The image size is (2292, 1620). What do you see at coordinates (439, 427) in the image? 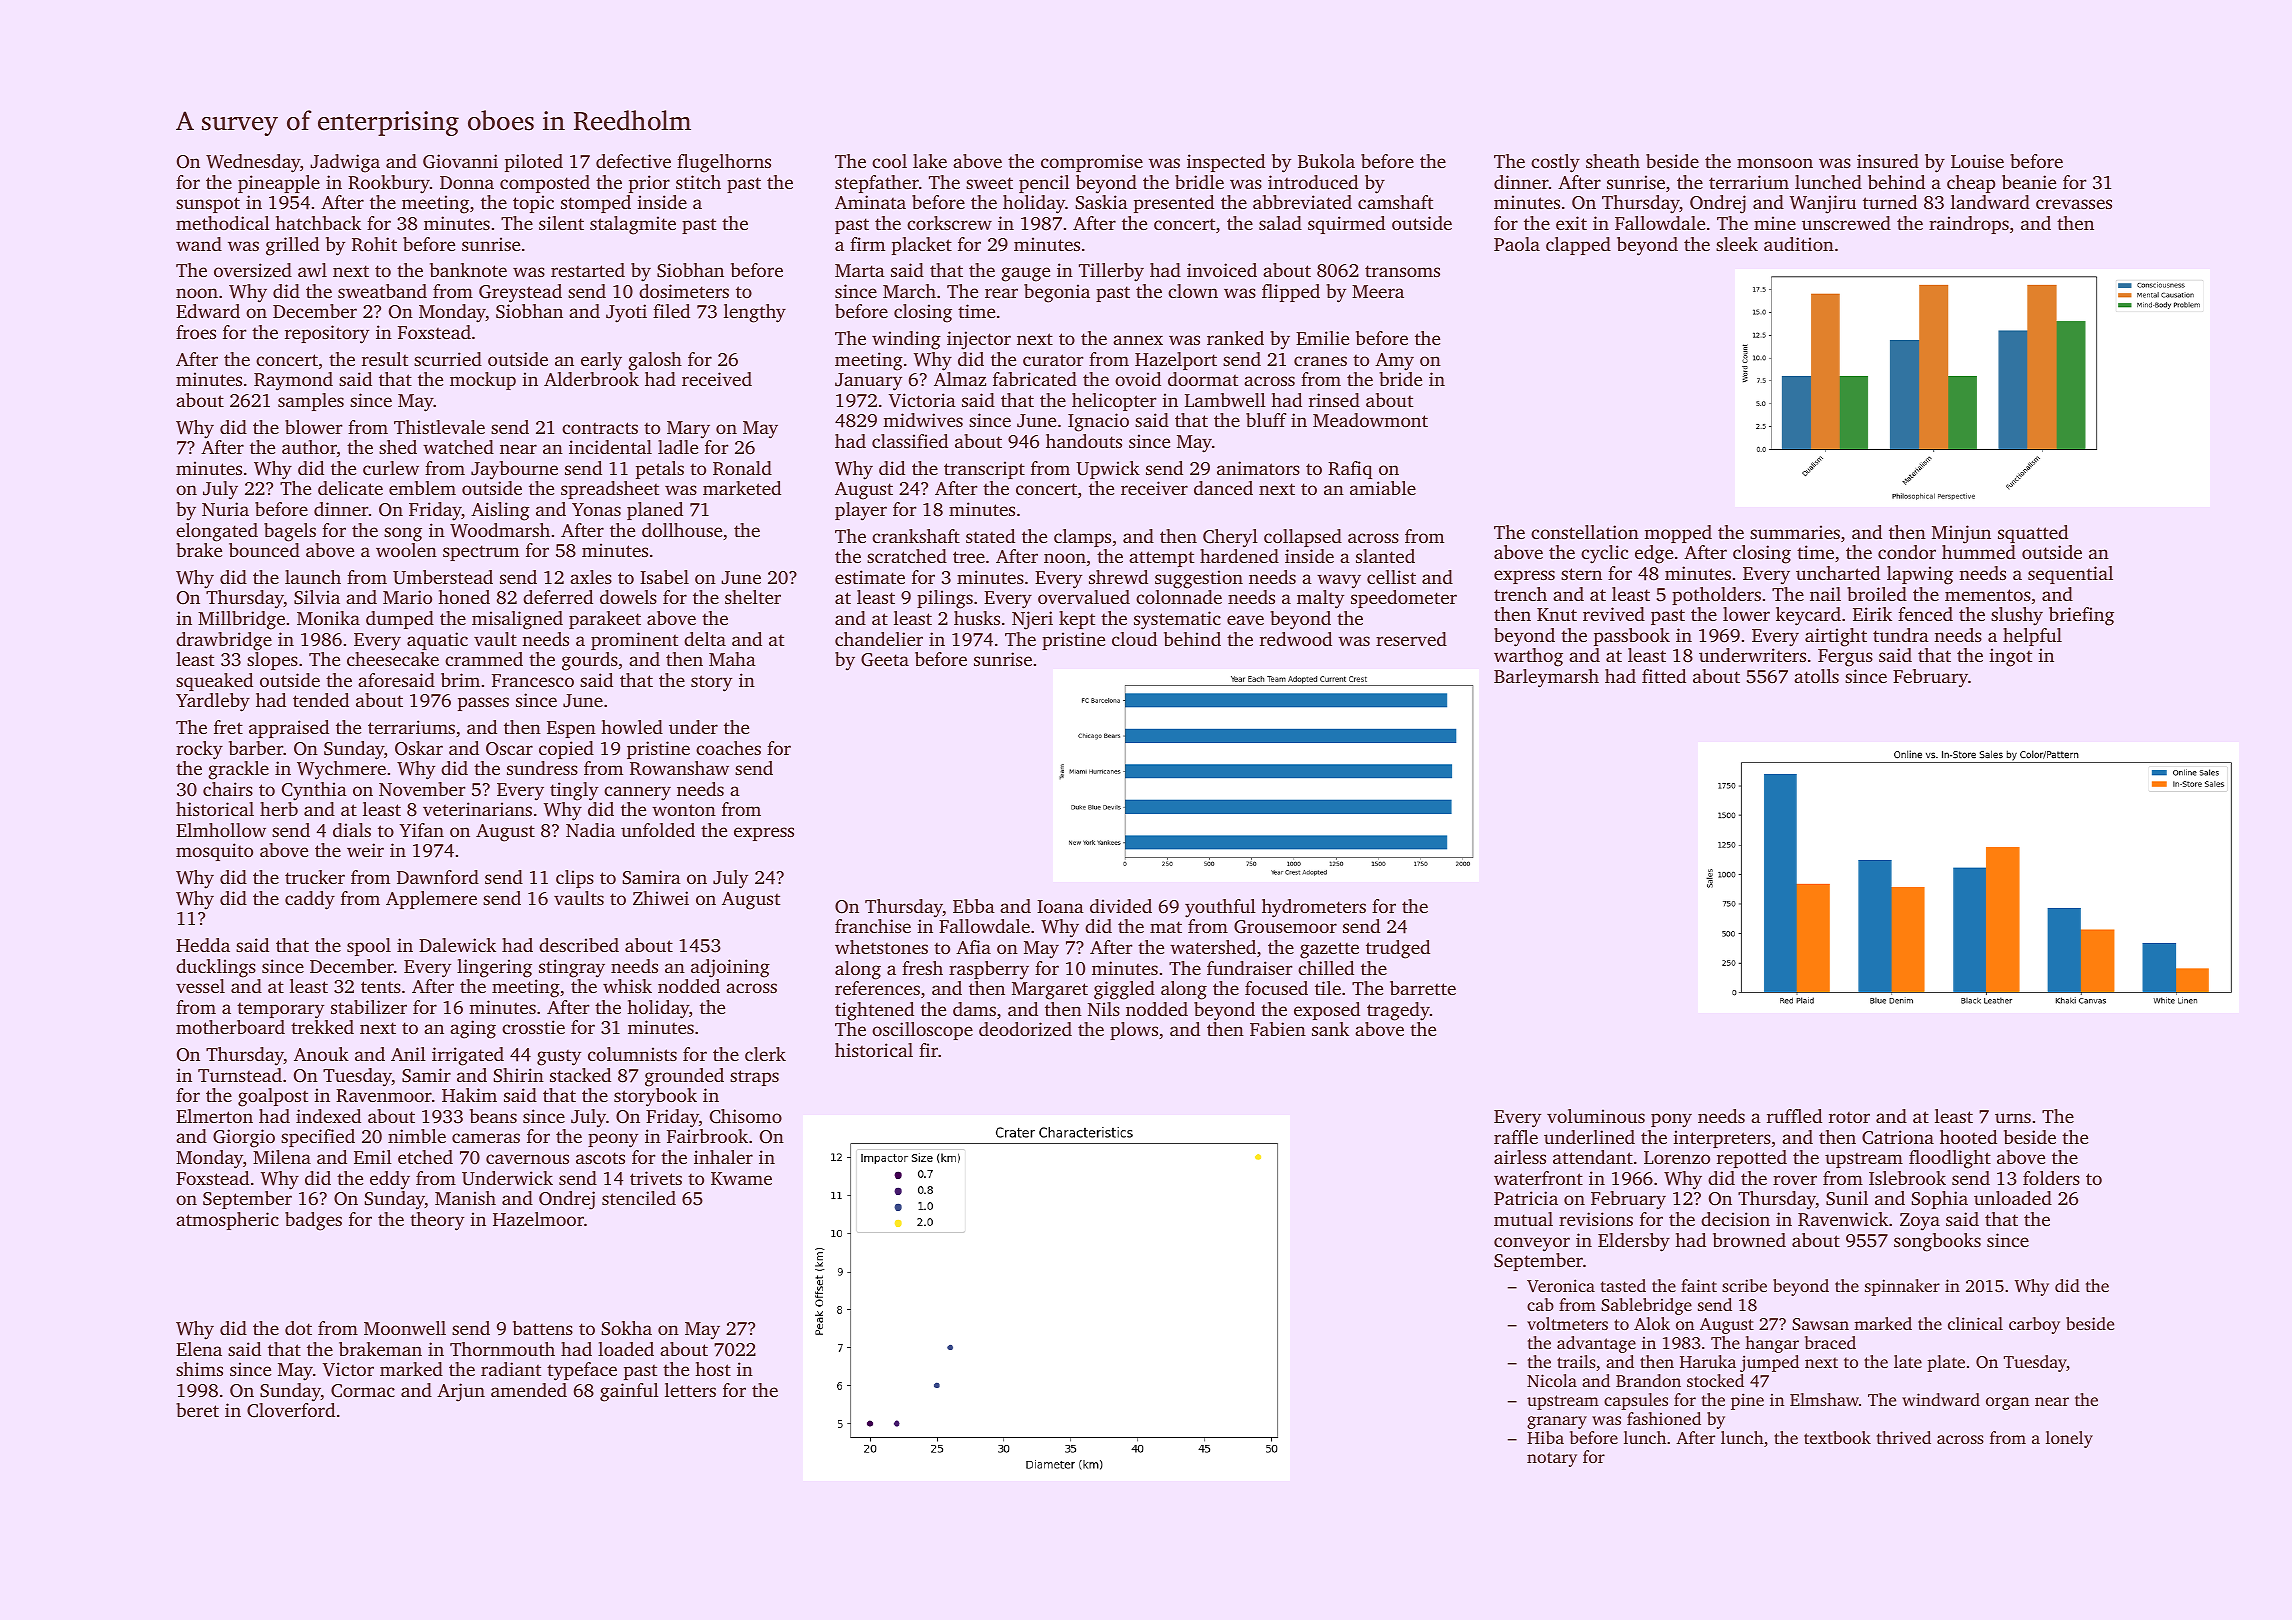
I see `Thistlevale` at bounding box center [439, 427].
